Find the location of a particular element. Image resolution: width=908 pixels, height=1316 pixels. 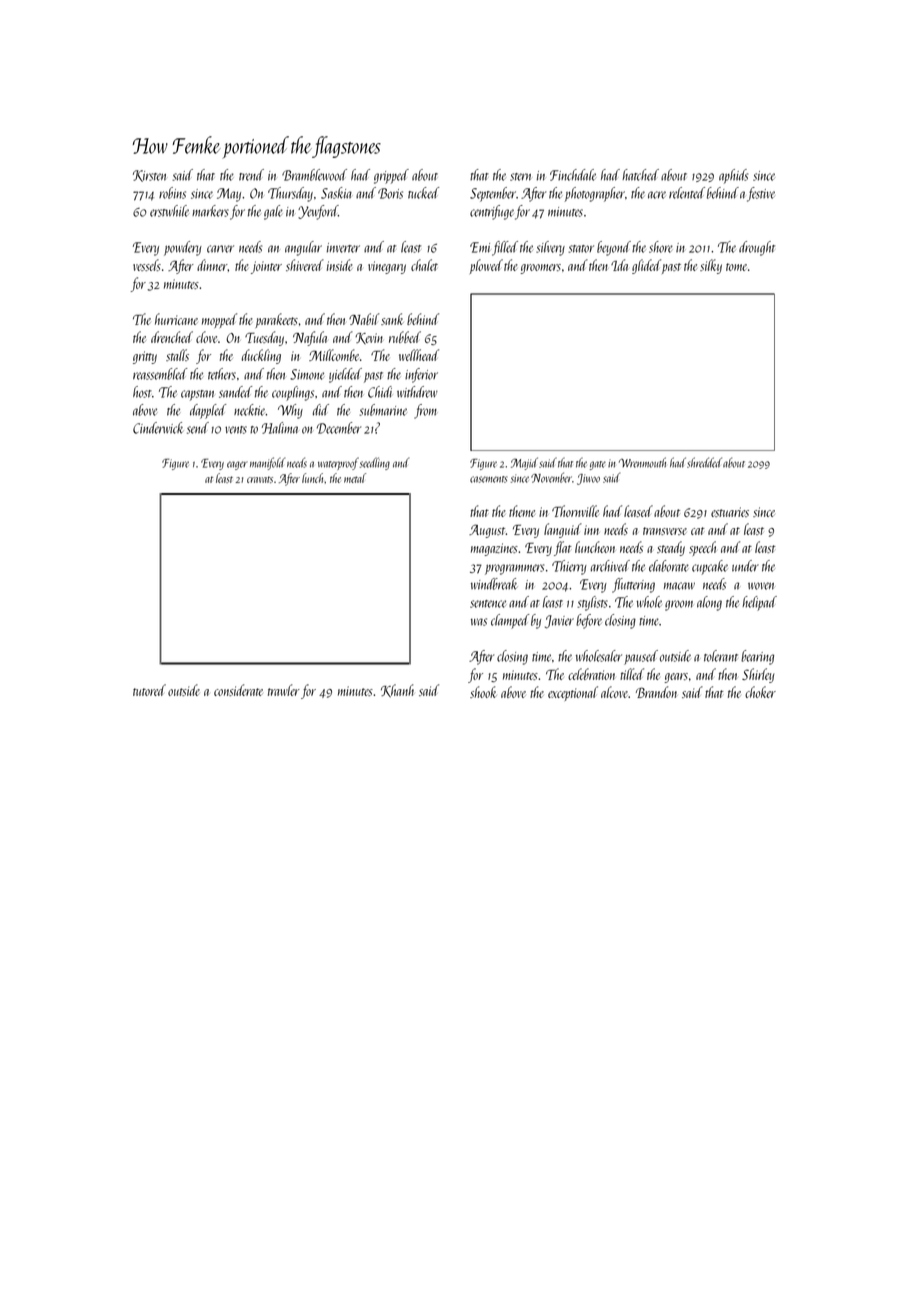

trend is located at coordinates (251, 175).
